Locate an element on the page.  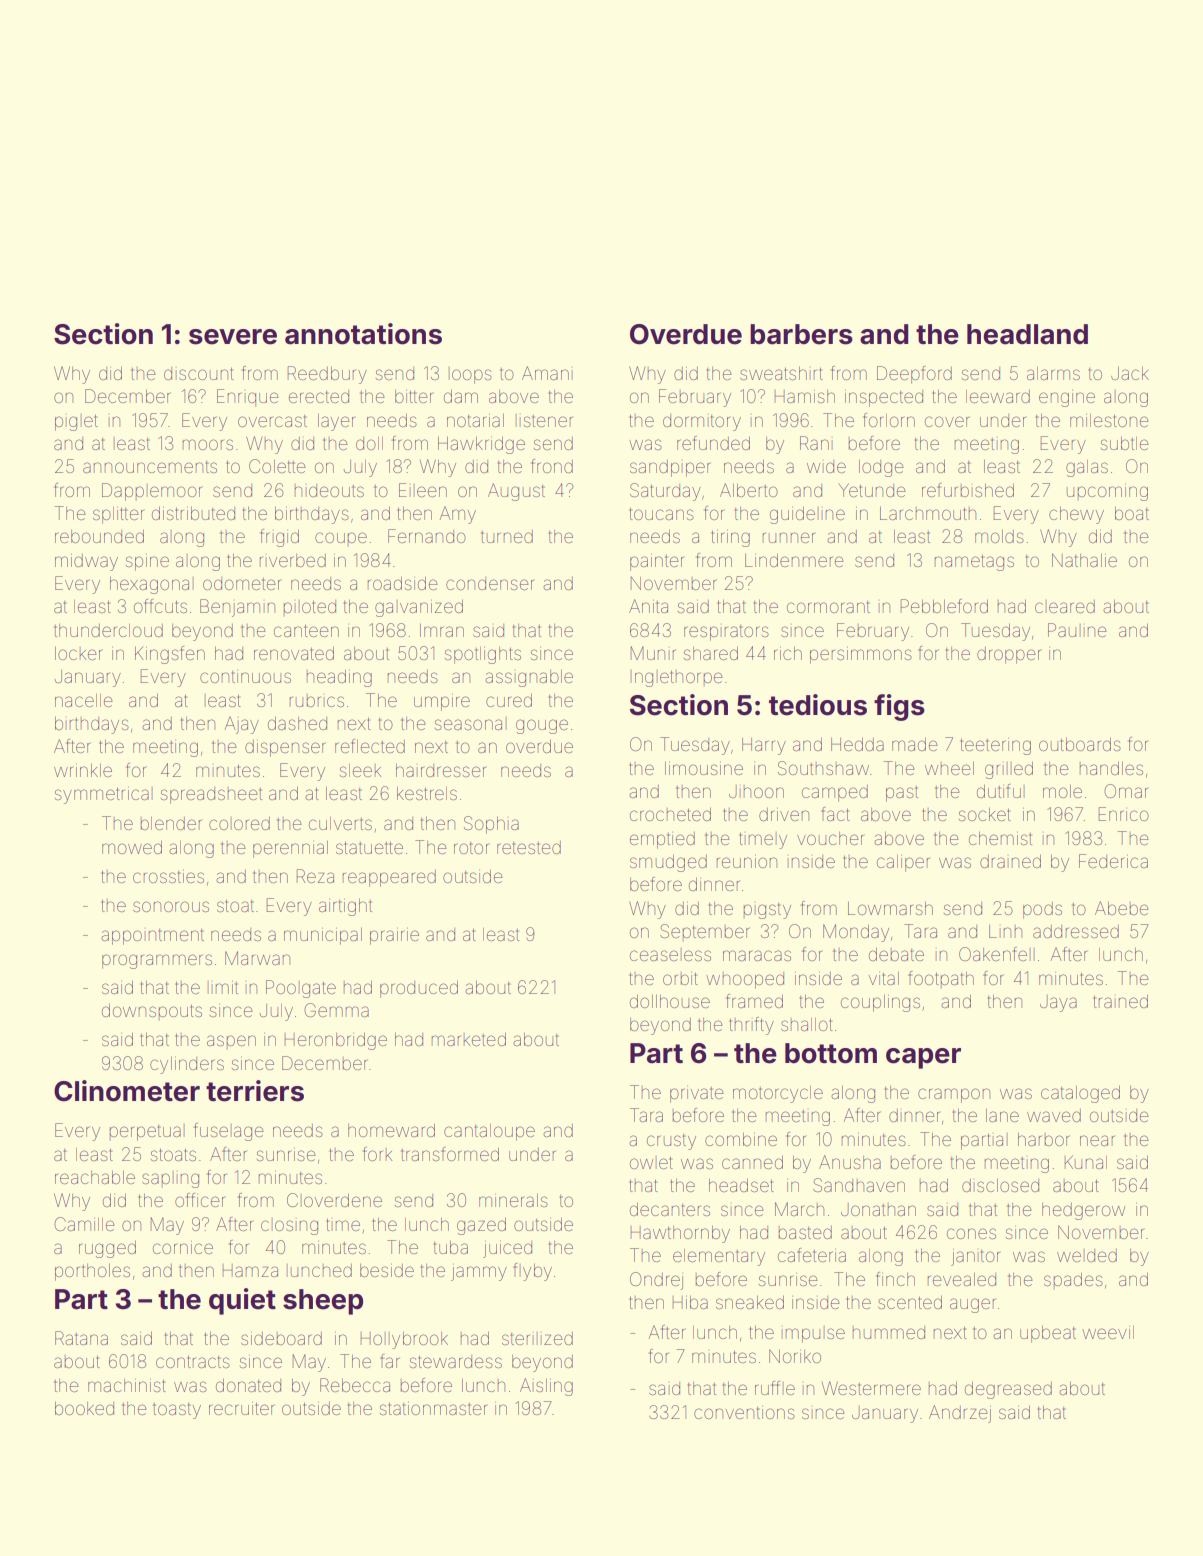
Eileen is located at coordinates (423, 490).
